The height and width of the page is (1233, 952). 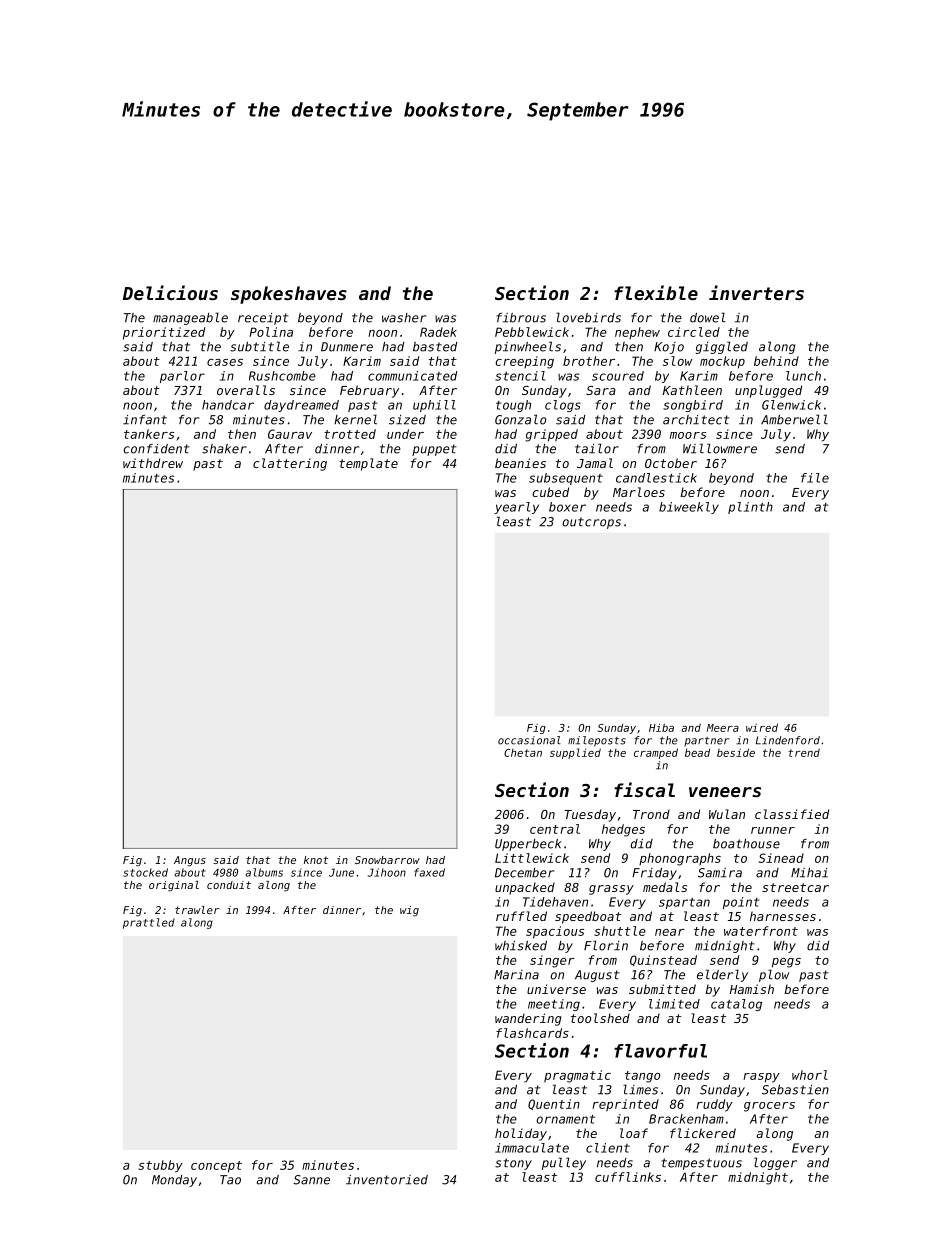 I want to click on subtitle, so click(x=259, y=346).
